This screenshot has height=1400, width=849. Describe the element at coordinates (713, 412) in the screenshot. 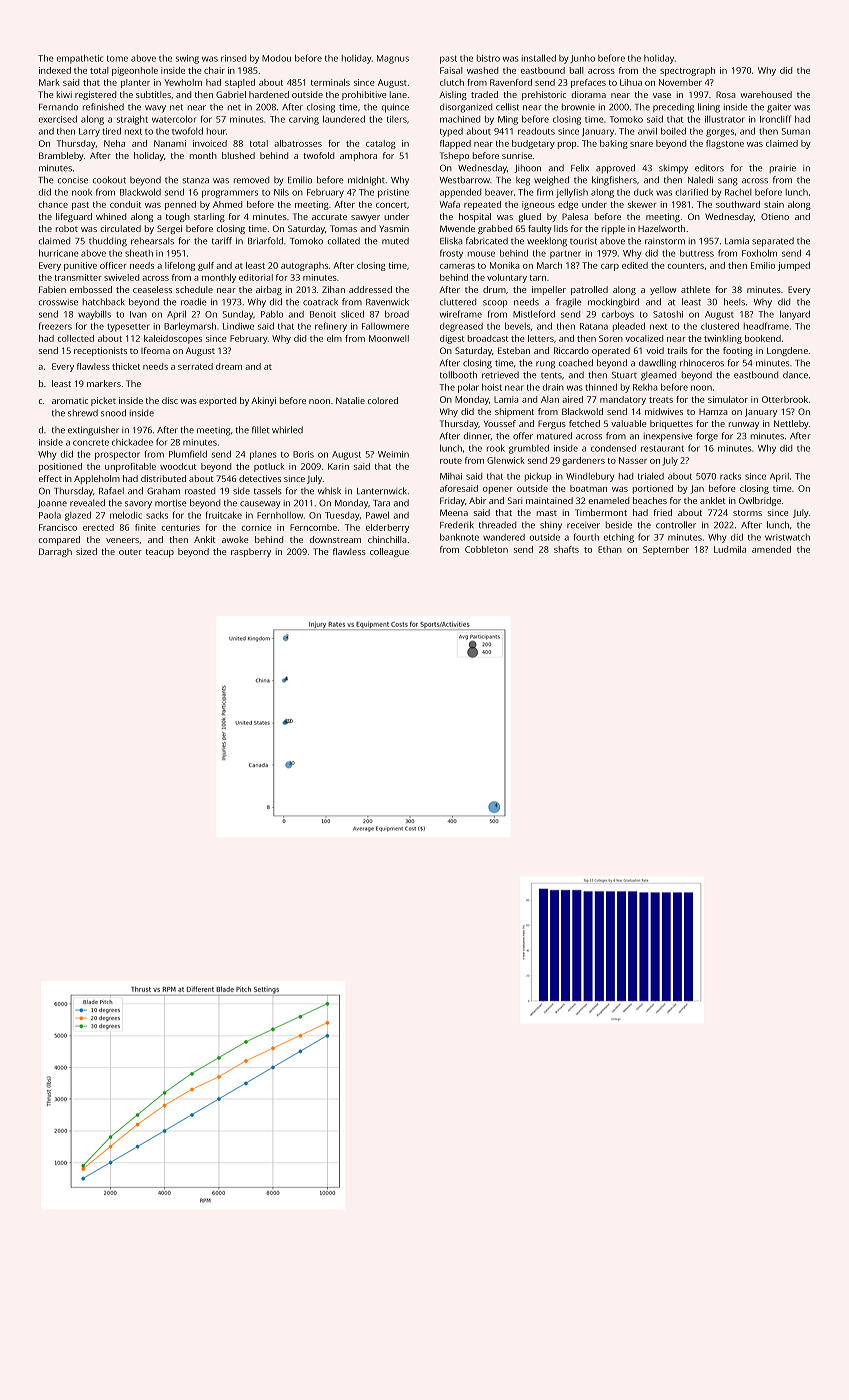

I see `Hamza` at that location.
